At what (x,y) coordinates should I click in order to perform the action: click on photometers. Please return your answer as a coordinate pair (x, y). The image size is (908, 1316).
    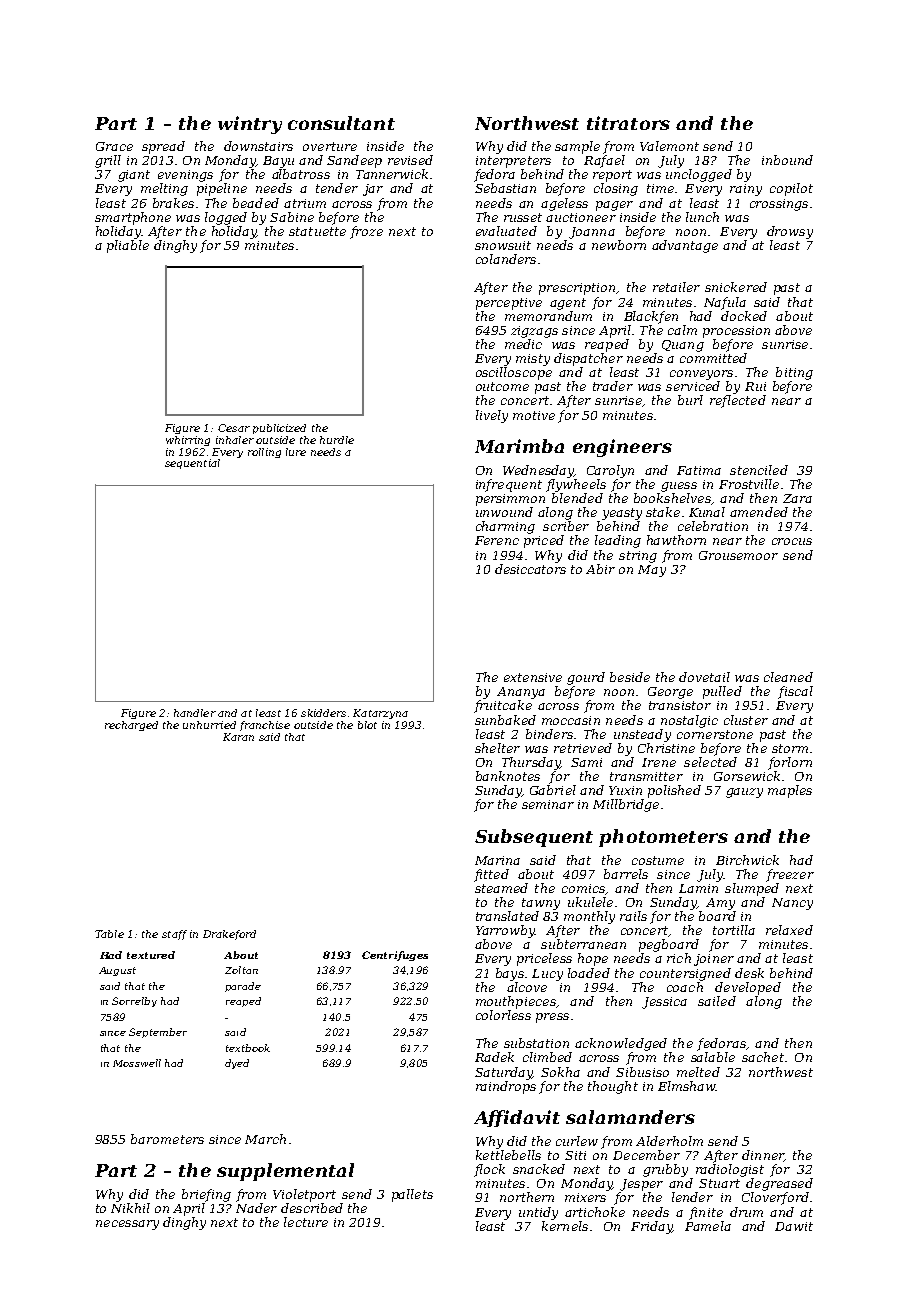
    Looking at the image, I should click on (663, 838).
